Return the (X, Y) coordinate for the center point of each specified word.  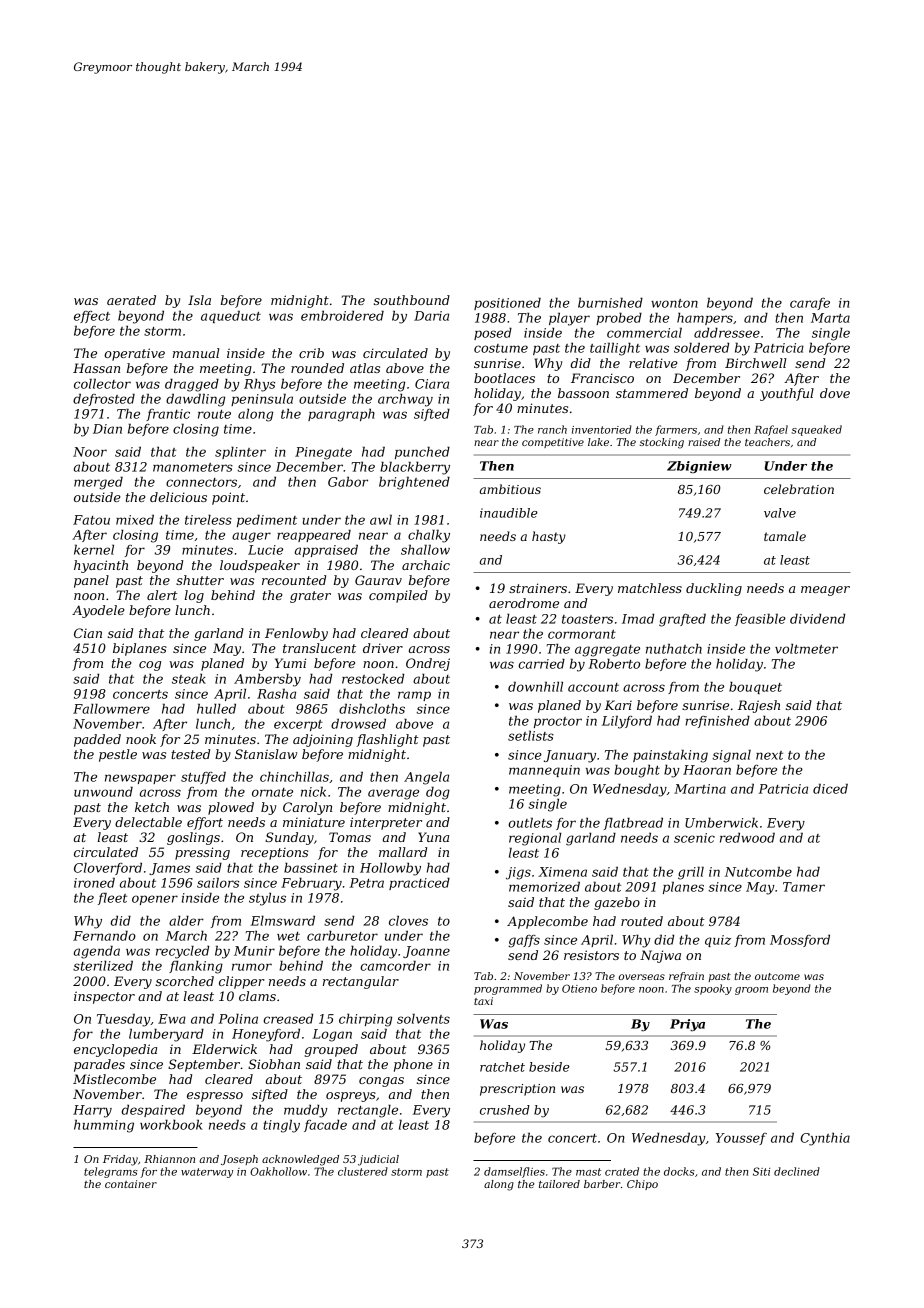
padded (97, 740)
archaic (426, 565)
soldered (701, 347)
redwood (747, 837)
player (569, 319)
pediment (267, 520)
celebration (799, 489)
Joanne (426, 952)
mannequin (544, 771)
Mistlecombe (114, 1079)
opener (155, 900)
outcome (777, 976)
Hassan (96, 368)
